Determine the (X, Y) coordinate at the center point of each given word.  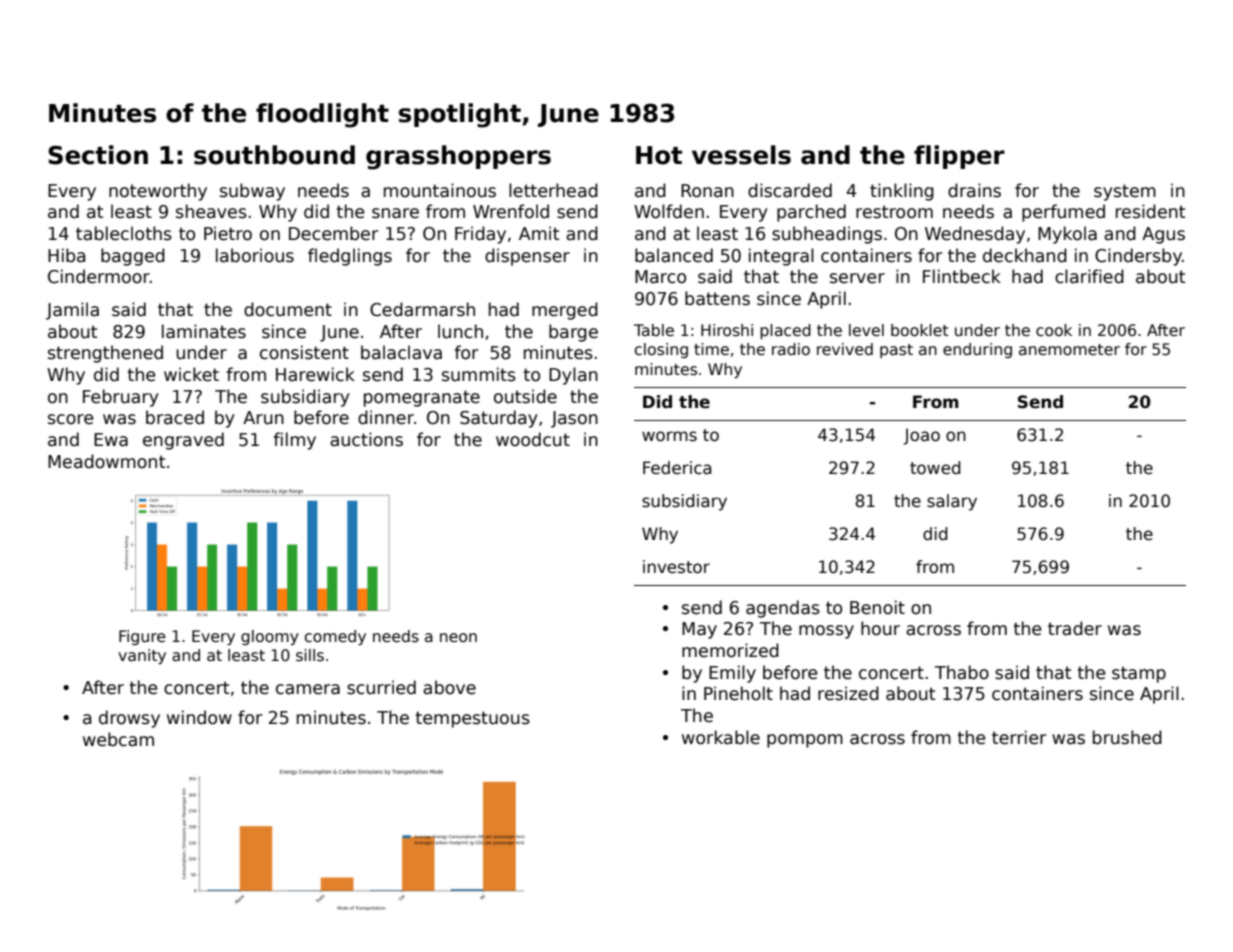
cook (1054, 330)
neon (458, 637)
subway (252, 192)
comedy (335, 637)
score (71, 419)
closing (661, 350)
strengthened (105, 354)
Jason (574, 419)
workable (721, 737)
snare (395, 213)
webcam (118, 739)
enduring (977, 350)
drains (974, 190)
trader (1075, 628)
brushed (1127, 737)
